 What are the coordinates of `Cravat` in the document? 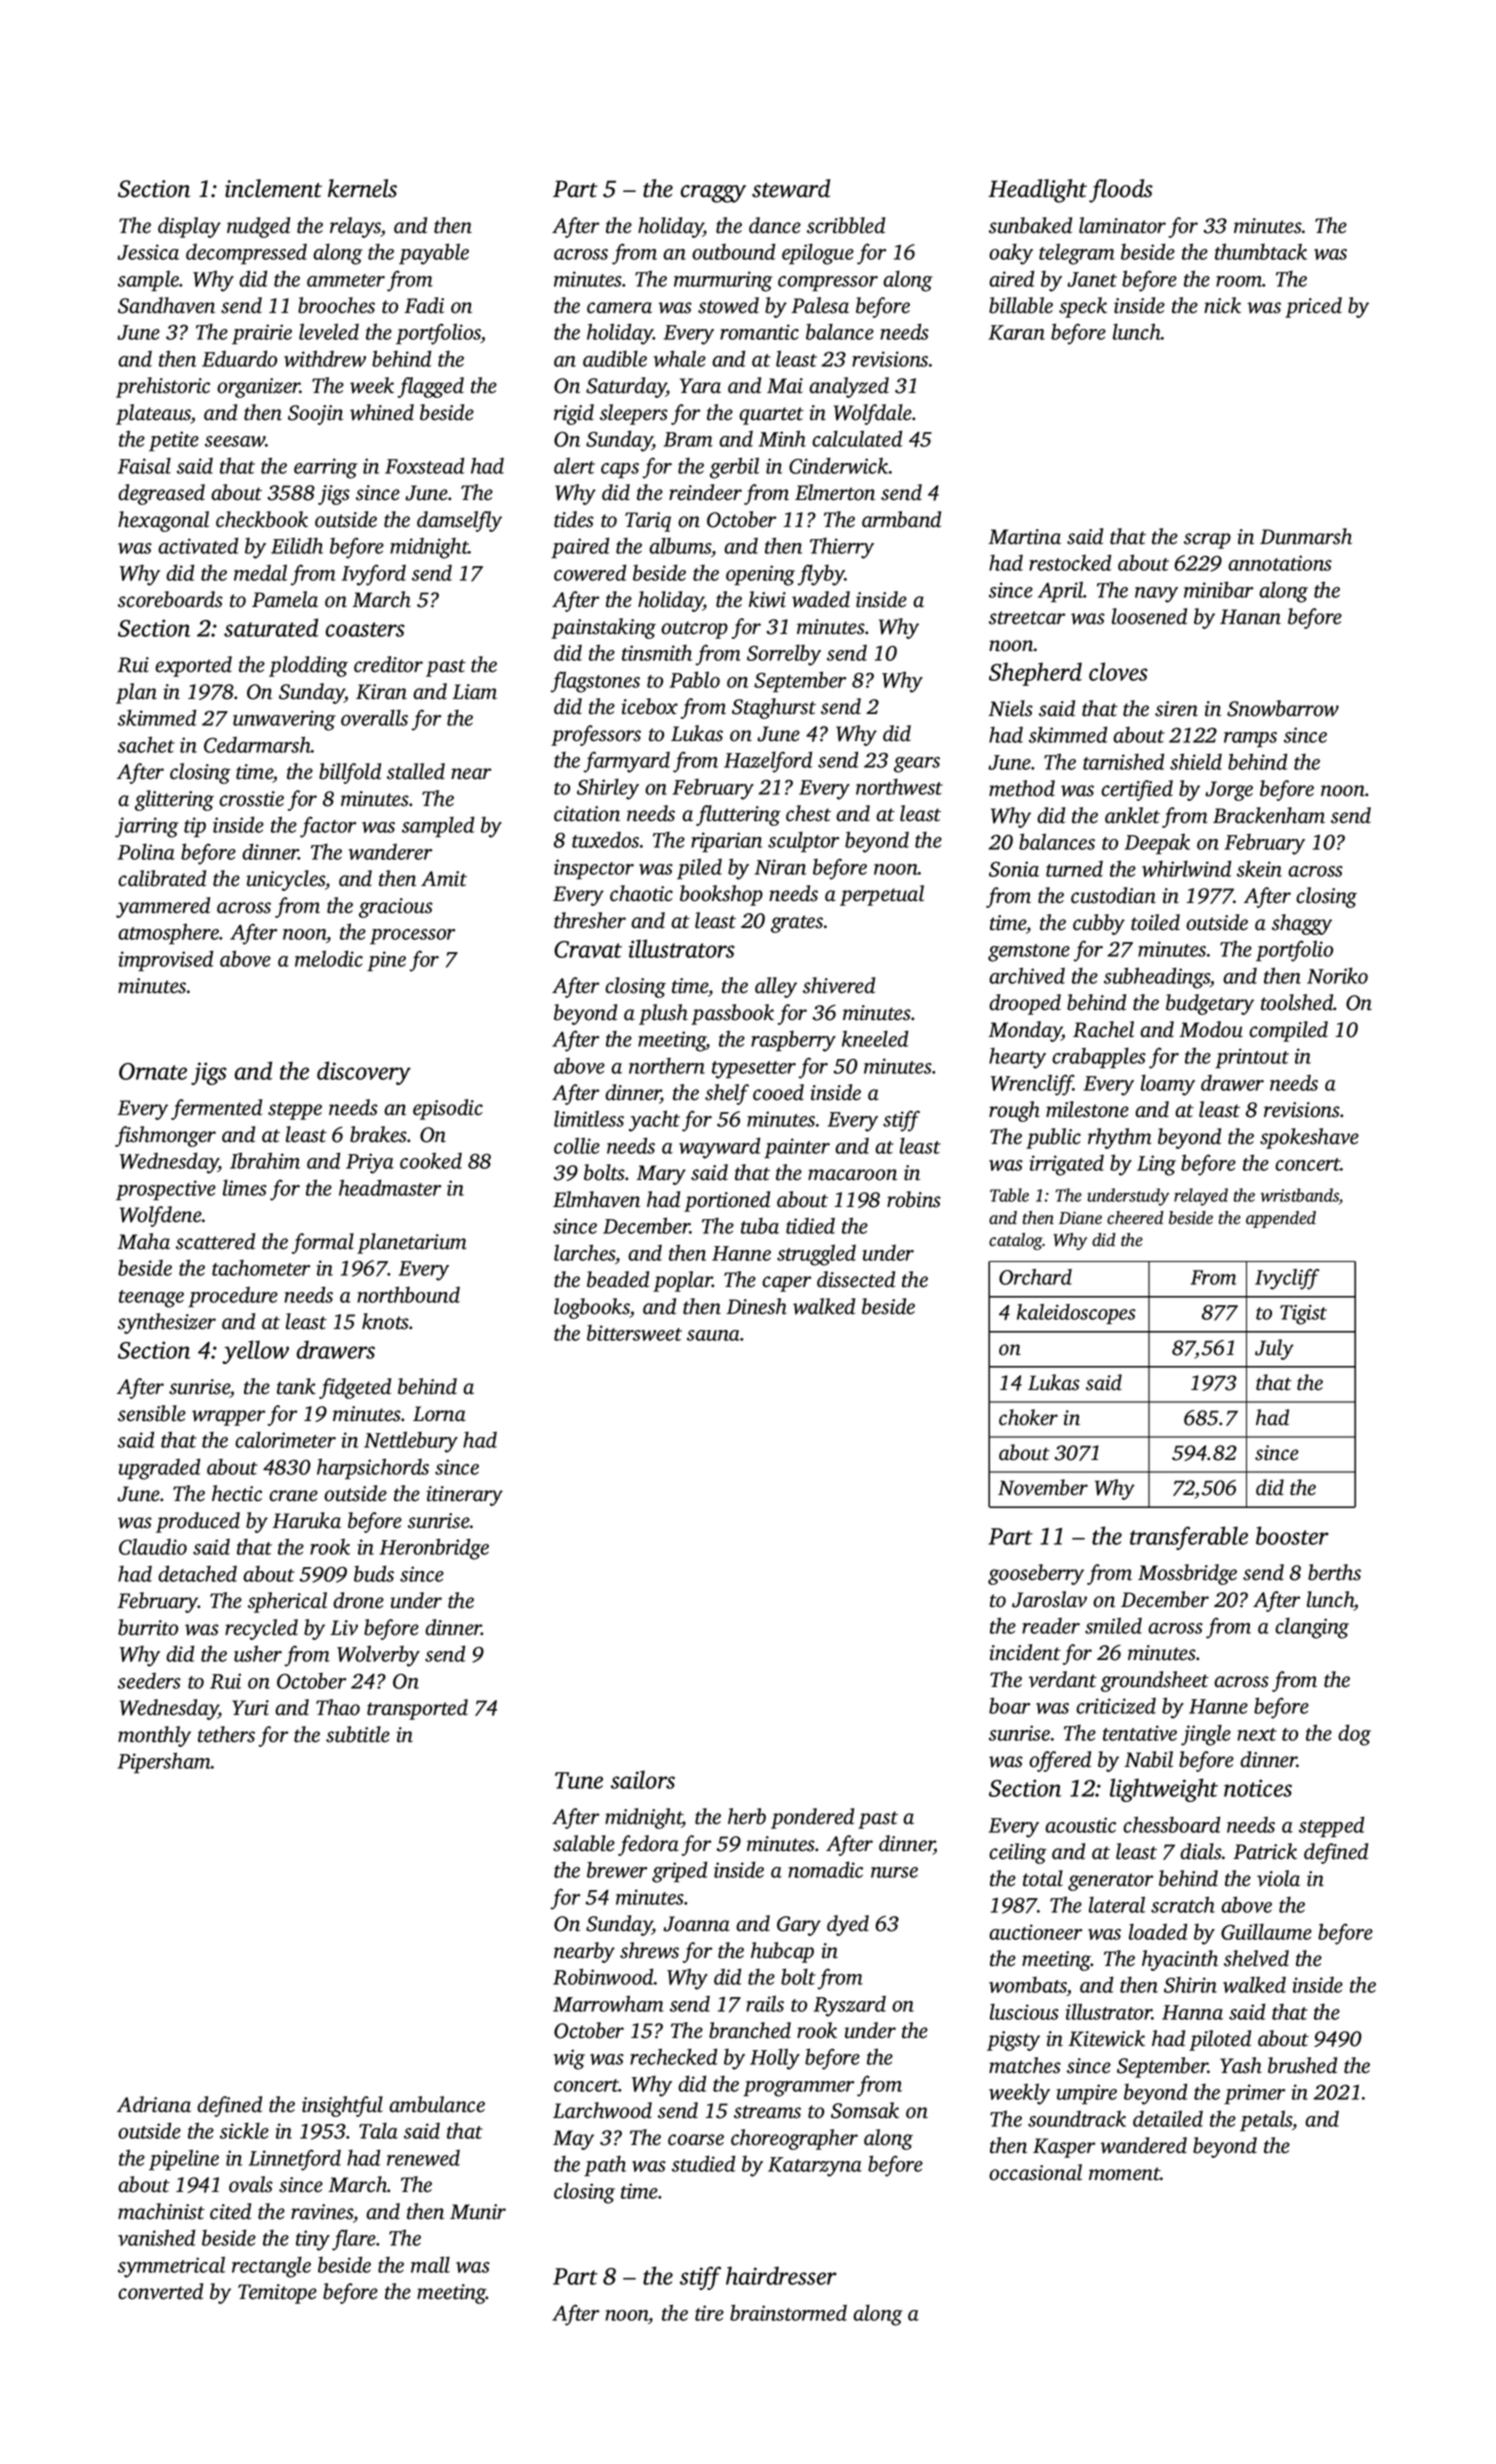 It's located at (588, 949).
